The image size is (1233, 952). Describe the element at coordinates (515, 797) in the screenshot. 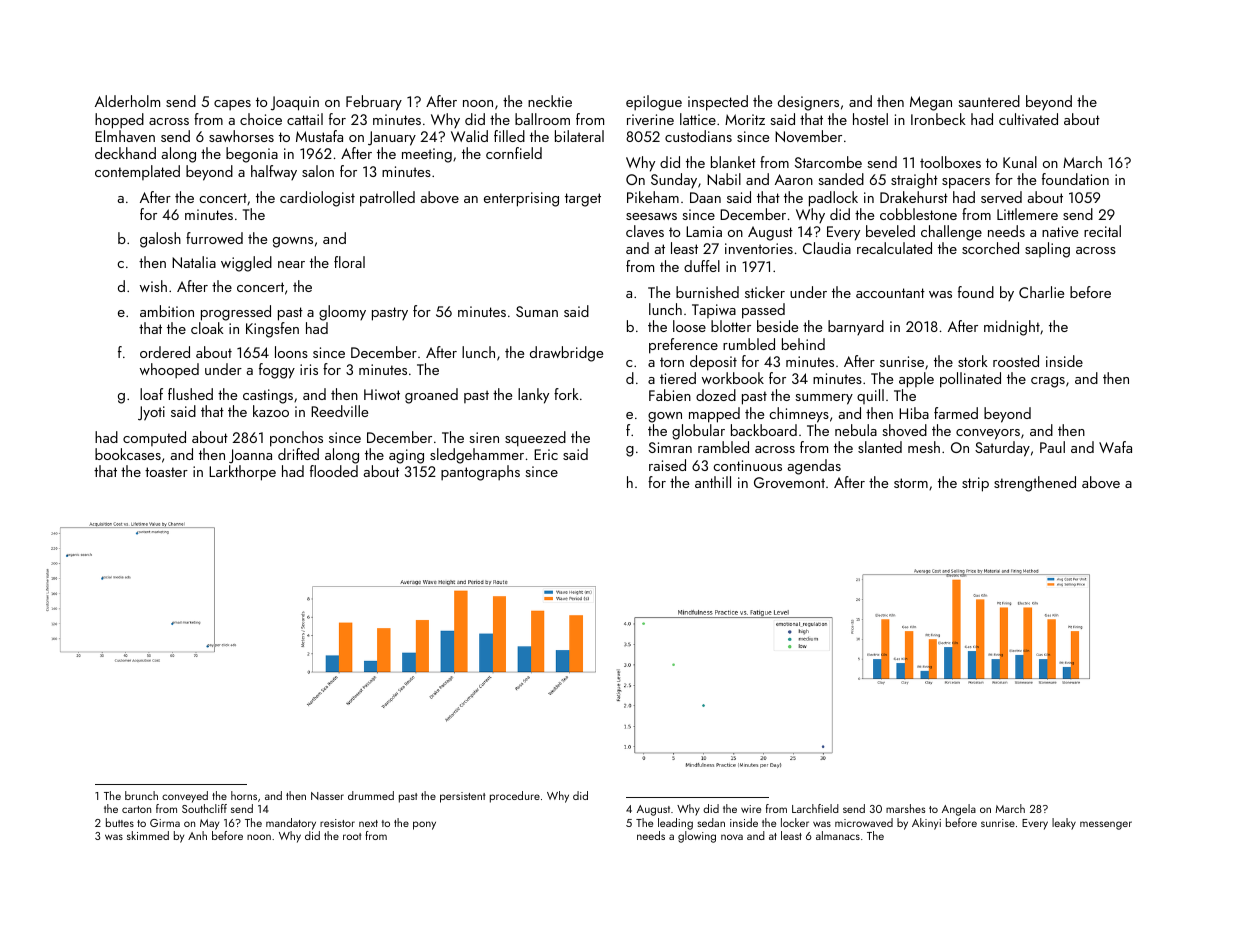

I see `procedure` at that location.
